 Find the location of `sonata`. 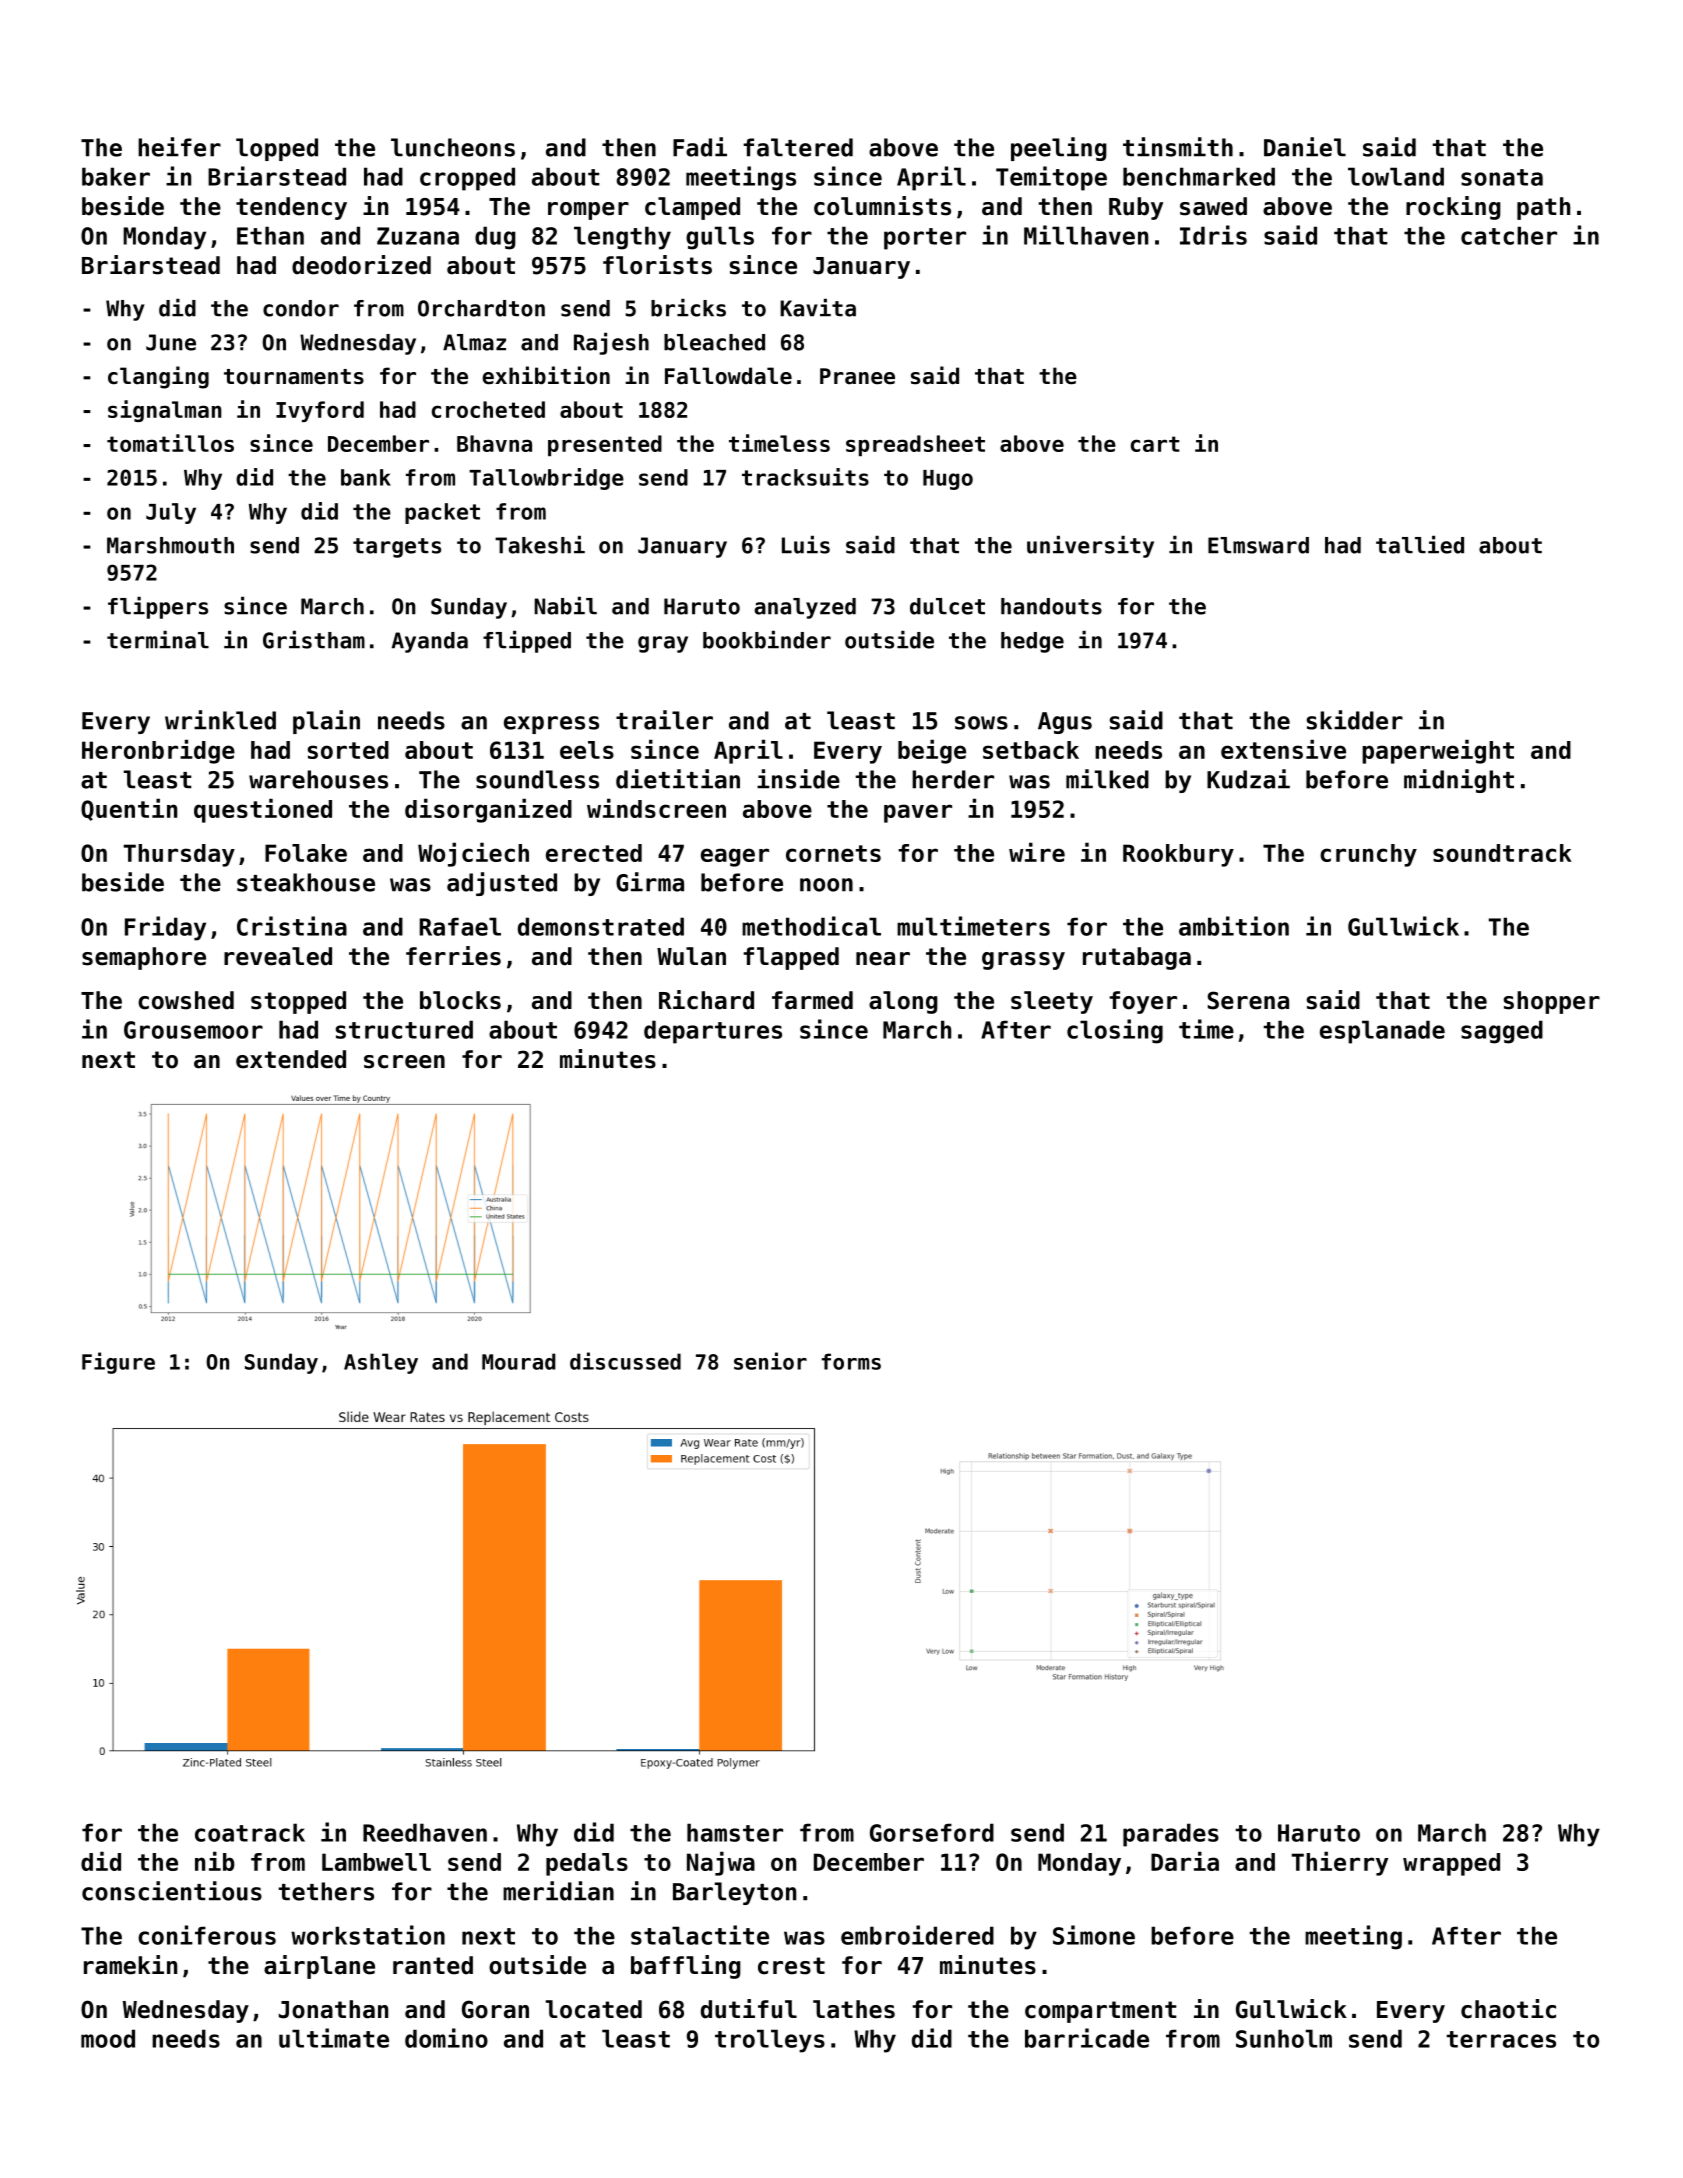

sonata is located at coordinates (1502, 177).
